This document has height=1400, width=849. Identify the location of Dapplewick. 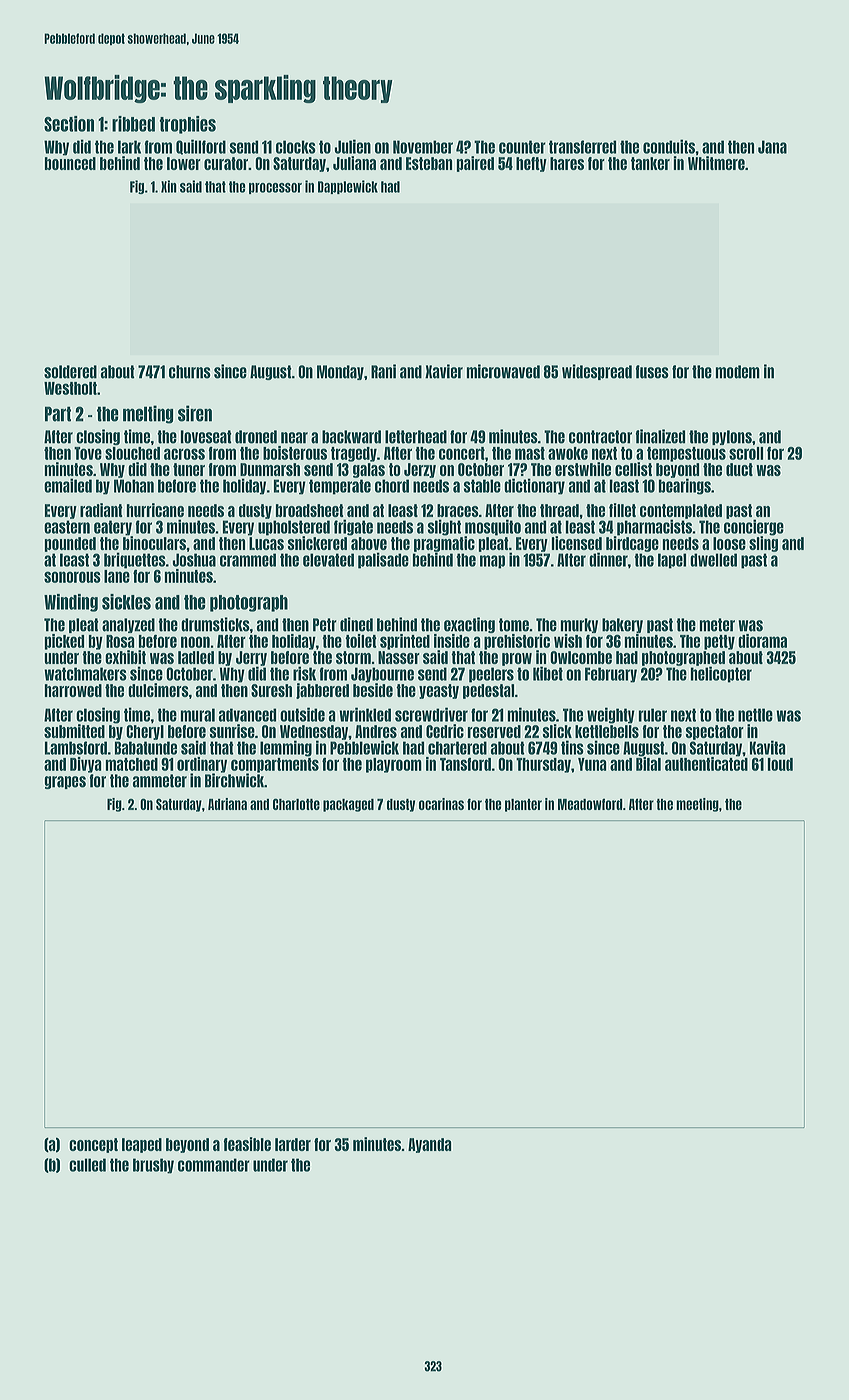
(348, 187).
